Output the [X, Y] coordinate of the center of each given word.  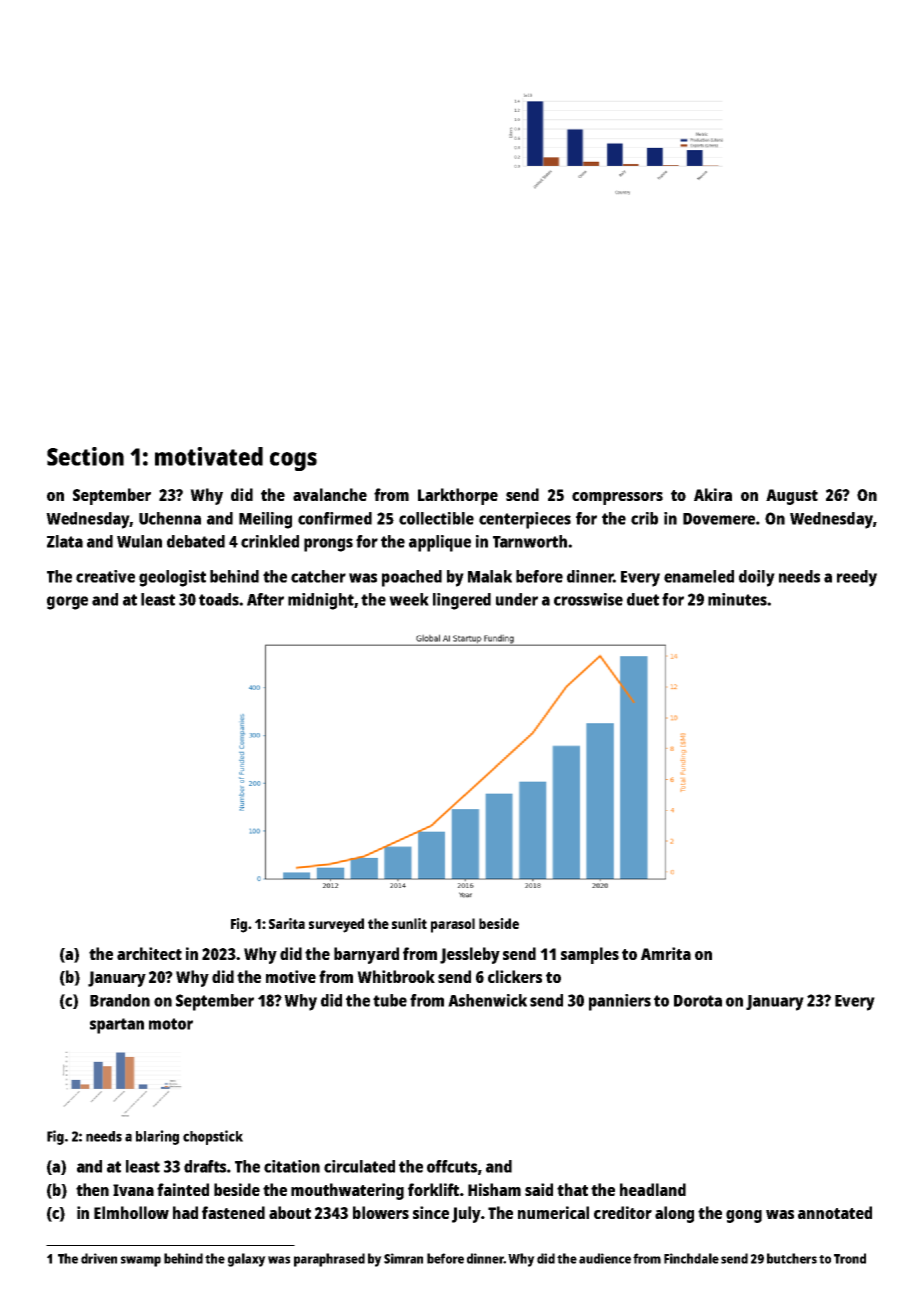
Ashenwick [487, 1000]
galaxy [247, 1260]
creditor [623, 1212]
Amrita [666, 953]
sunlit [409, 923]
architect [149, 953]
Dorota [698, 1001]
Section [85, 456]
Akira [713, 494]
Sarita [287, 923]
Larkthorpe [458, 496]
